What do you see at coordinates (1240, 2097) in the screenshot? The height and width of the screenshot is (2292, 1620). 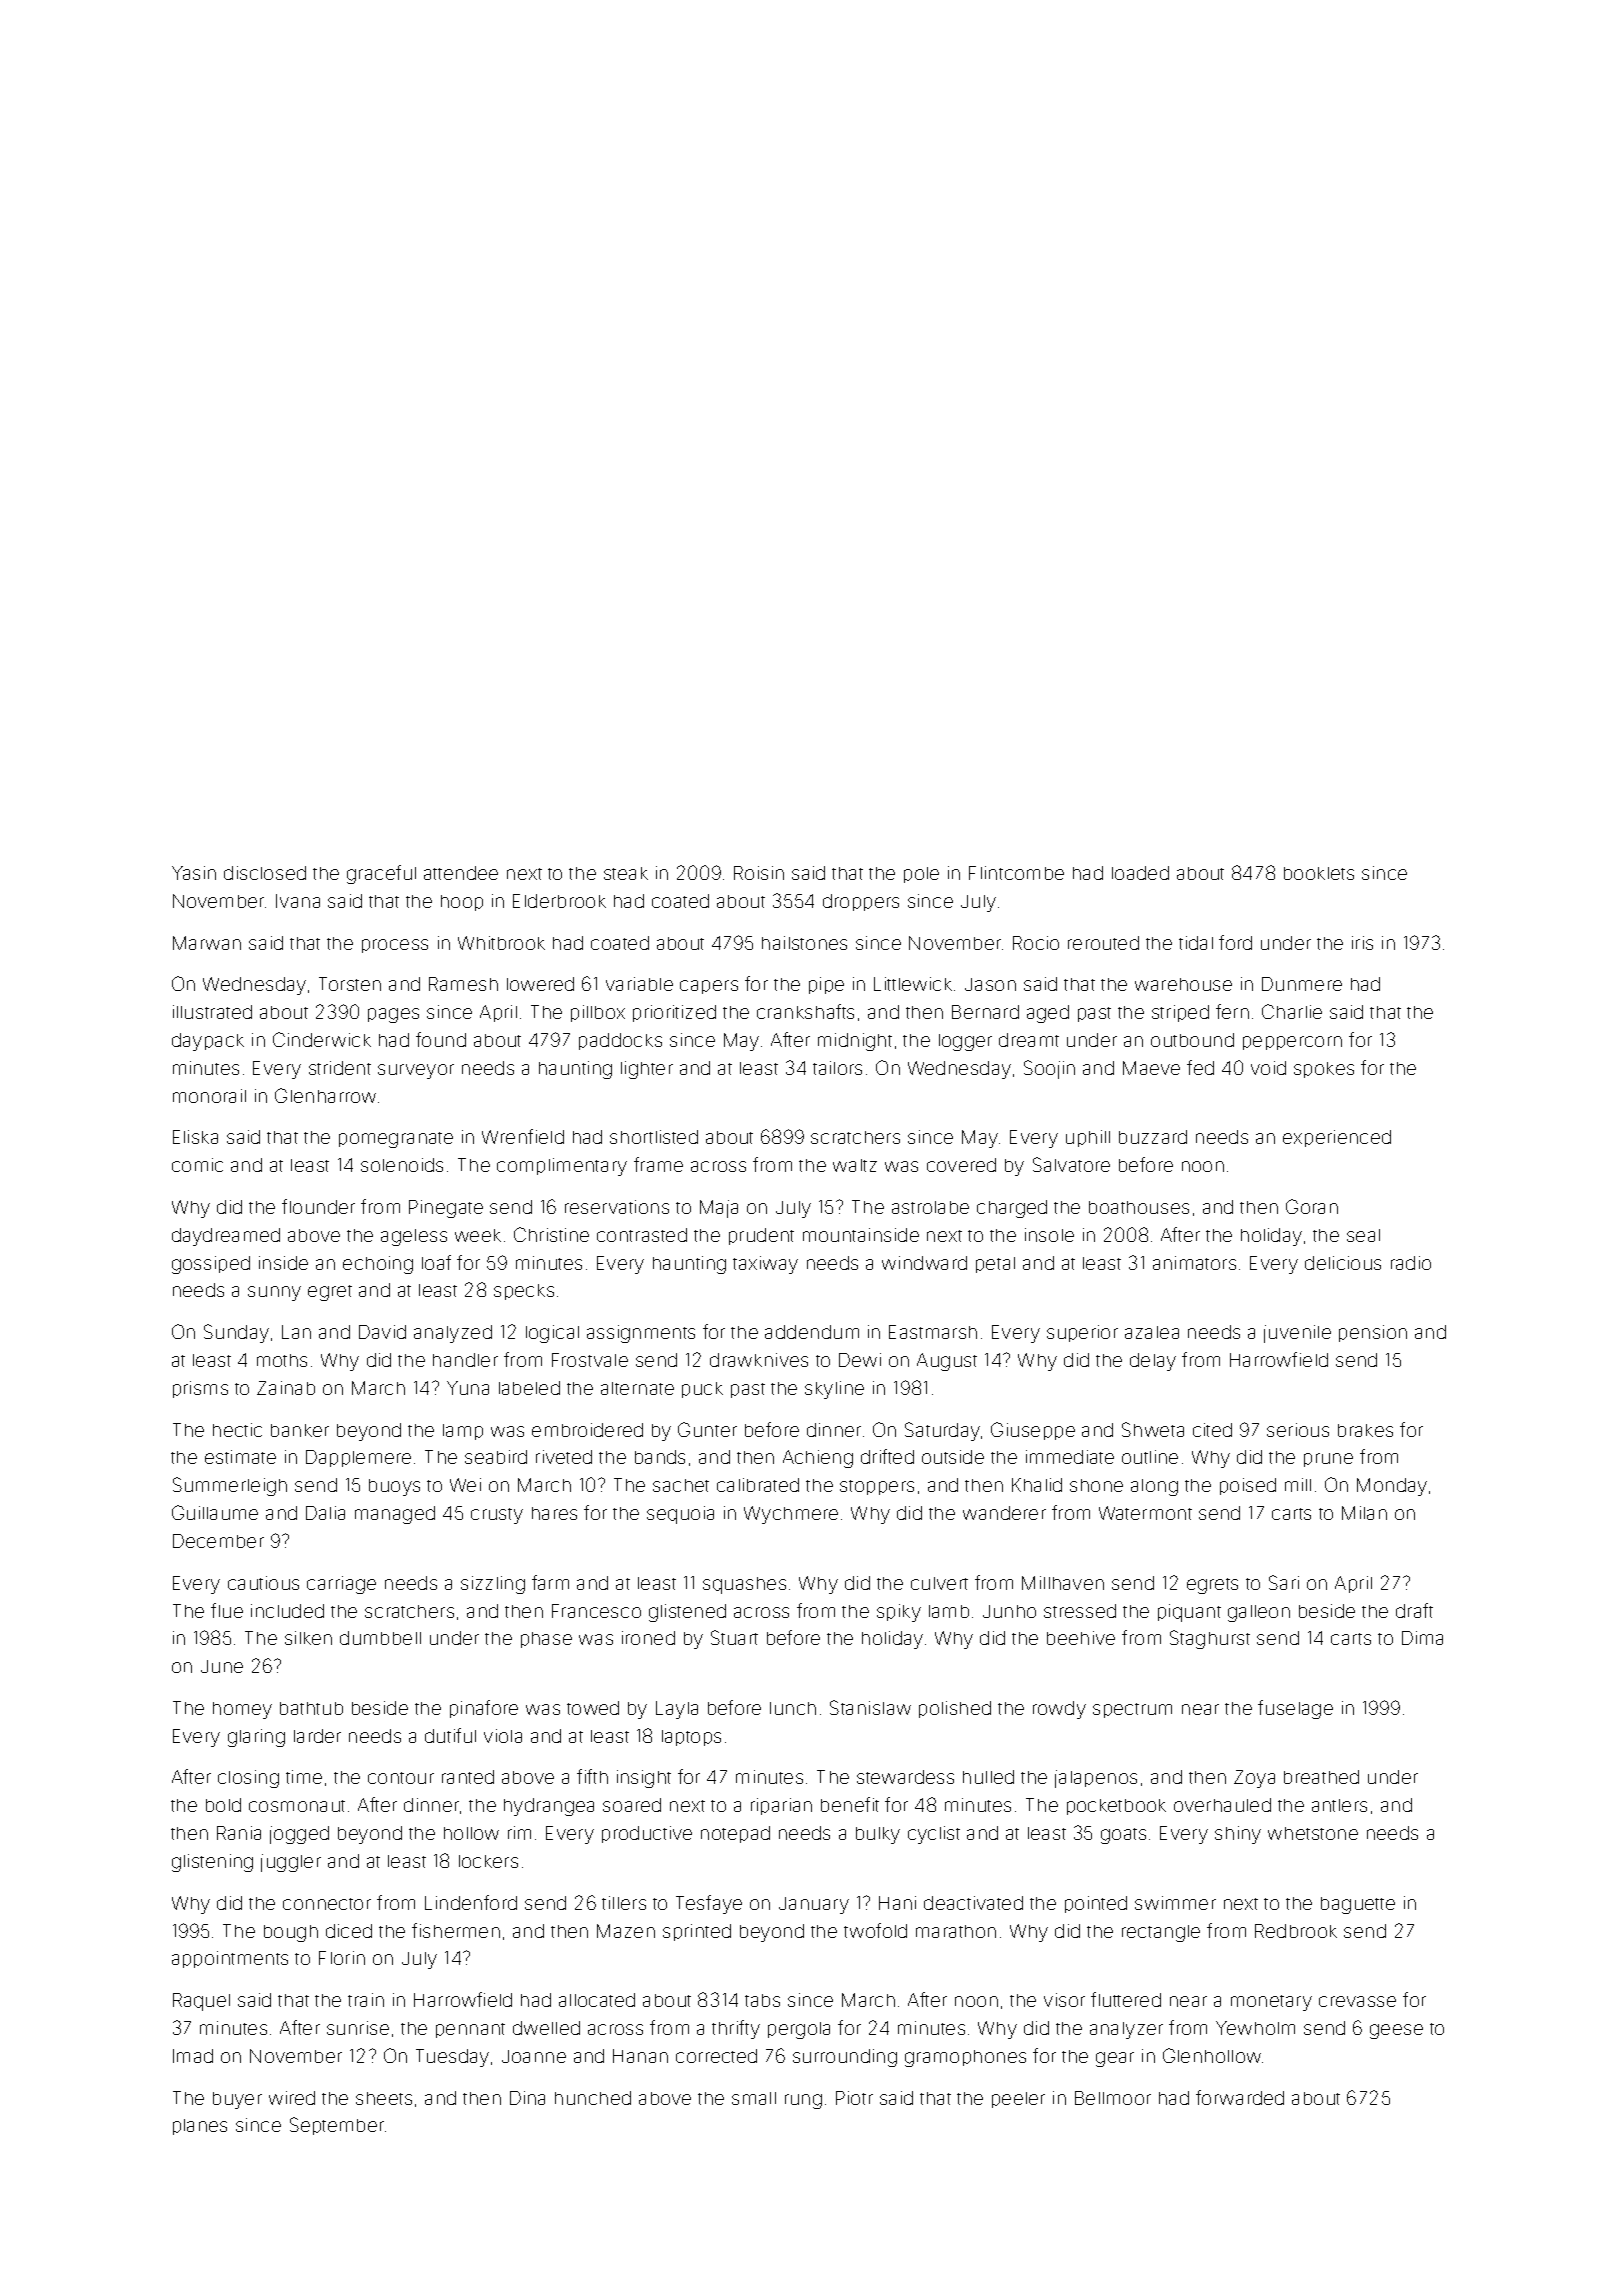 I see `forwarded` at bounding box center [1240, 2097].
